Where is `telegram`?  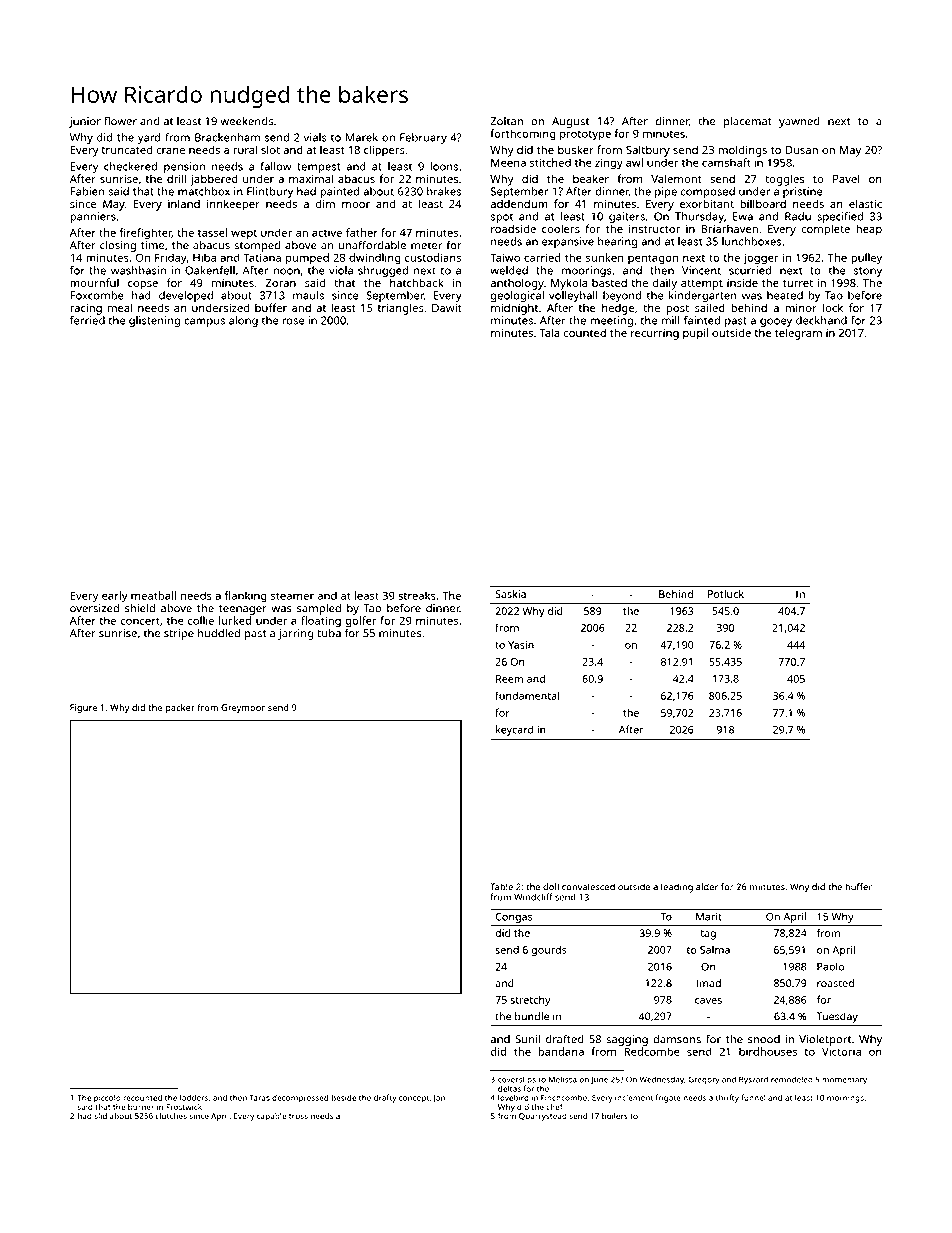 telegram is located at coordinates (798, 334).
